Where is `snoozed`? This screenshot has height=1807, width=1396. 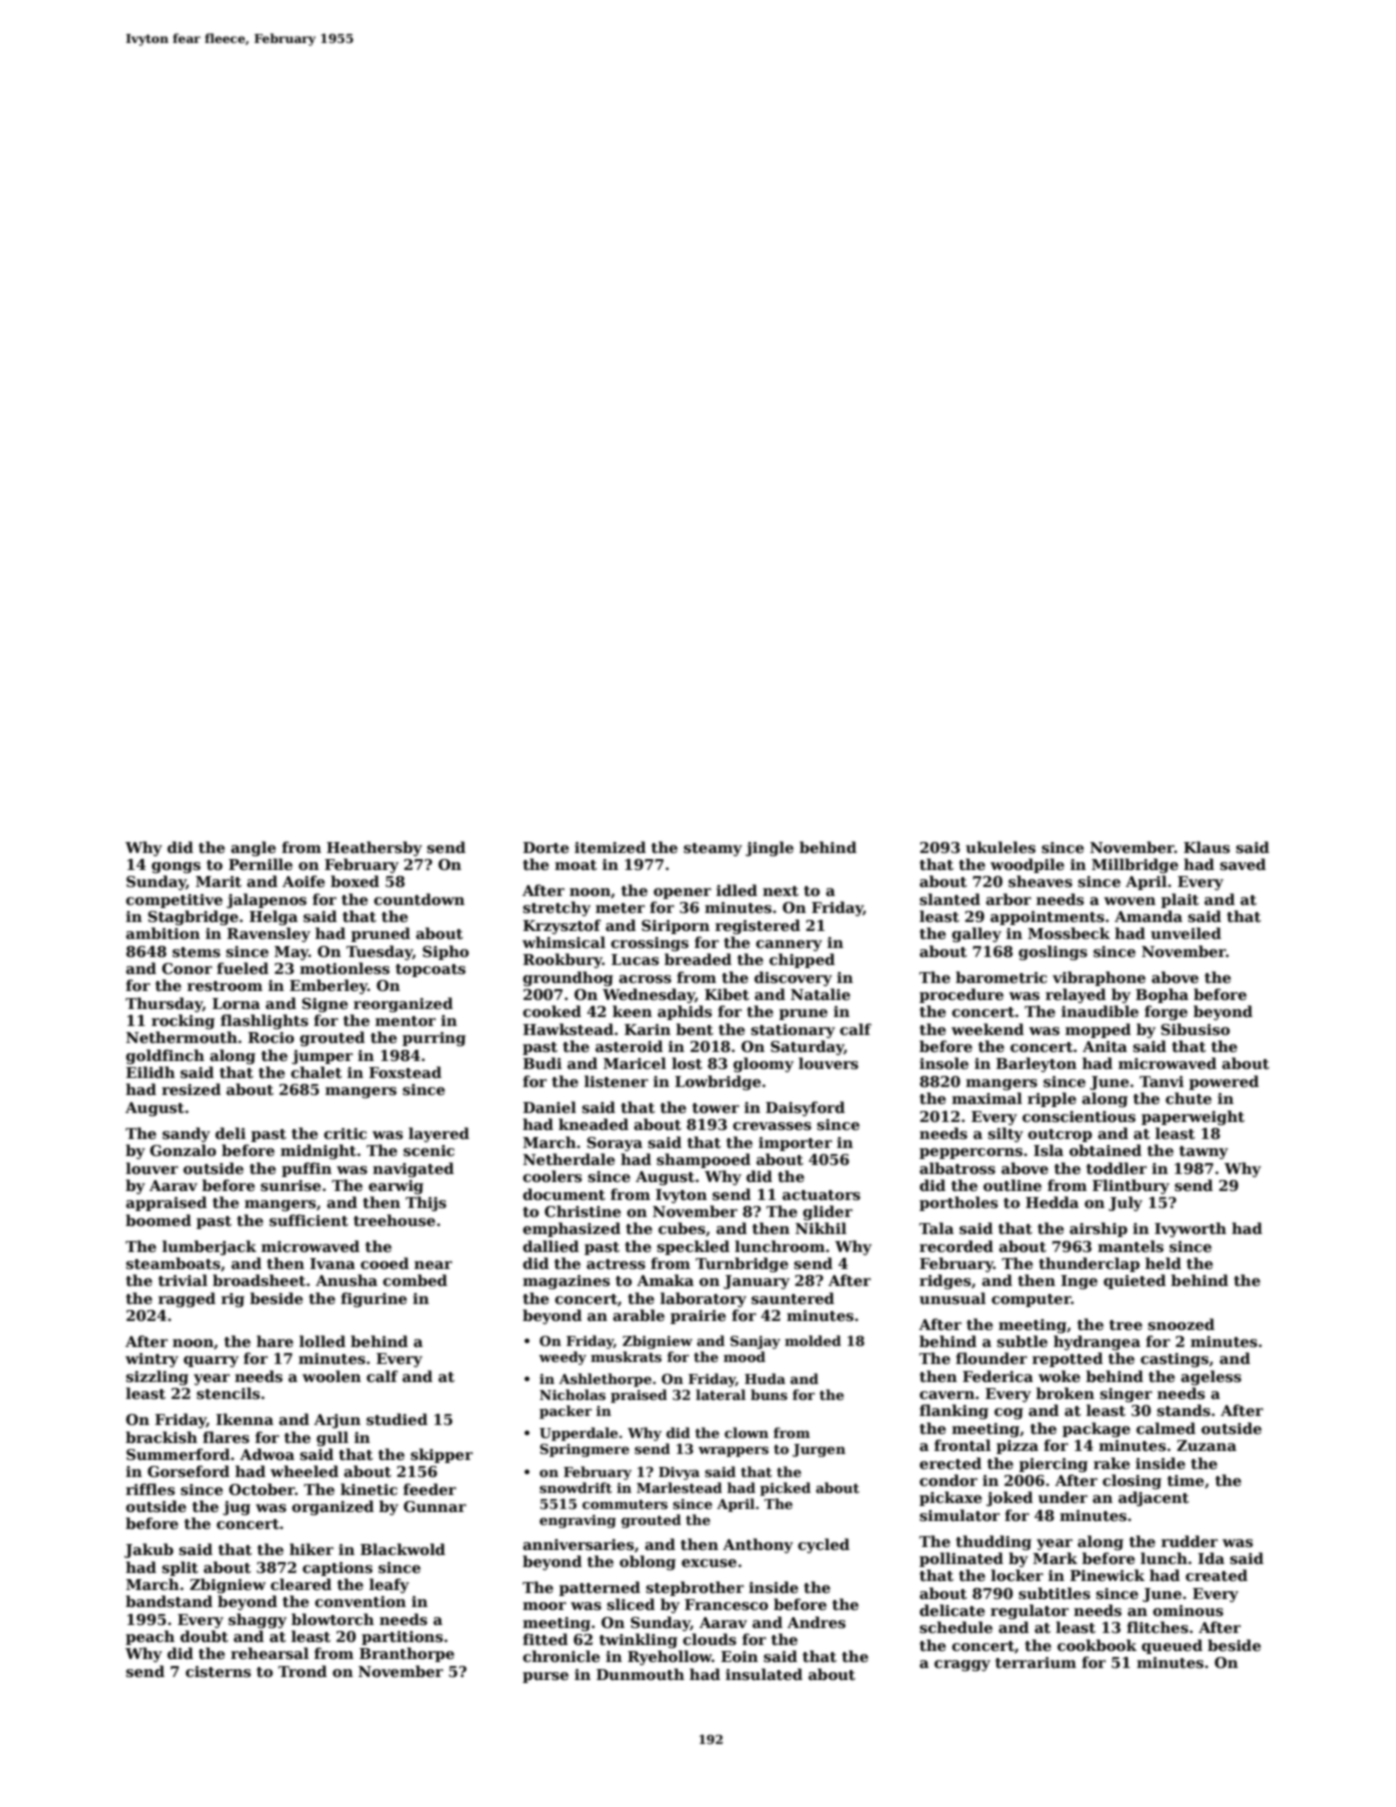
snoozed is located at coordinates (1181, 1324).
